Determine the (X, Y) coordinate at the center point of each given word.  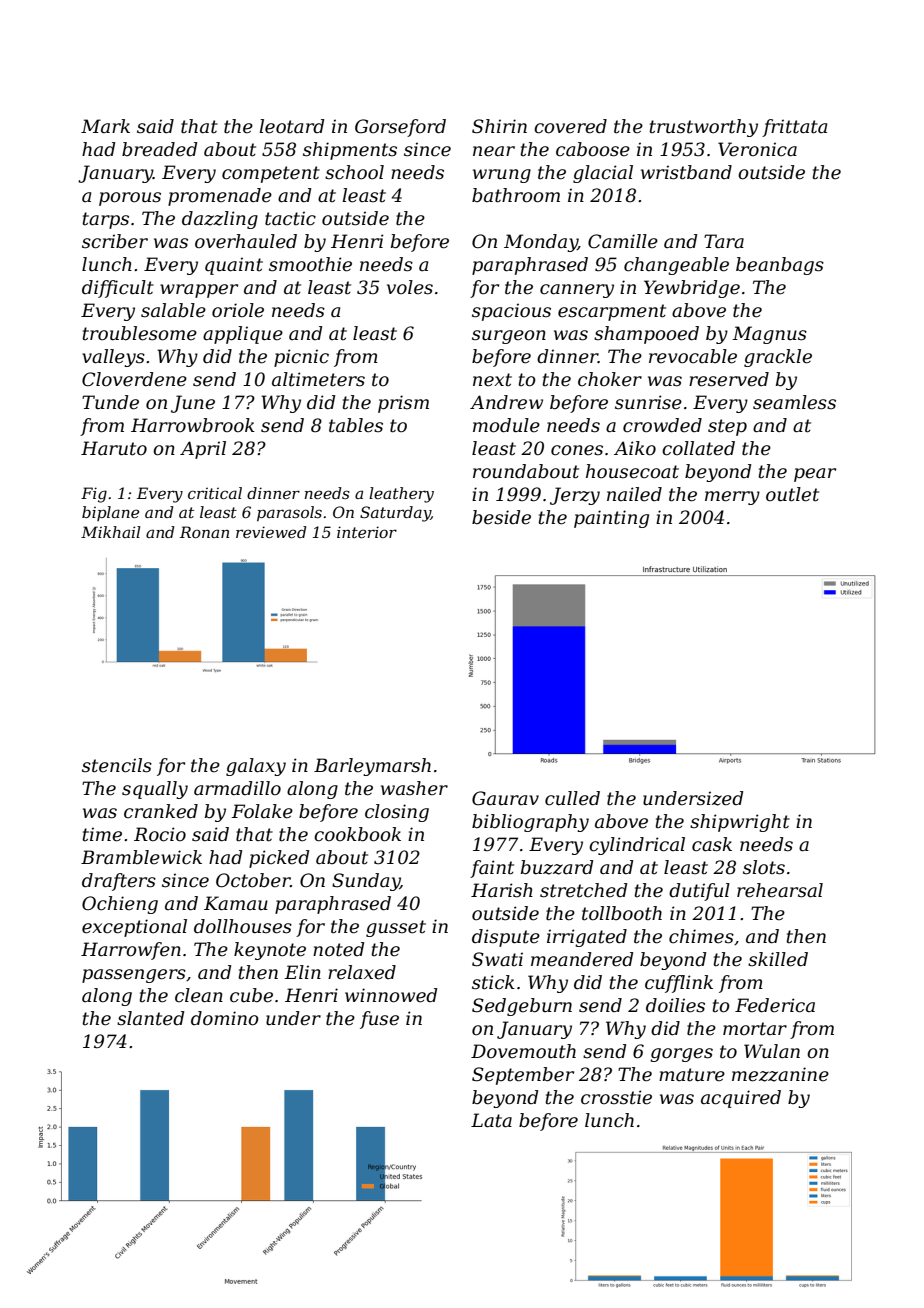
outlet (792, 494)
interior (367, 532)
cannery (577, 291)
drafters (119, 882)
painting (611, 519)
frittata (794, 128)
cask (712, 844)
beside (501, 517)
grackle (778, 358)
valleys (113, 358)
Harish (502, 890)
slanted (150, 1018)
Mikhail (111, 532)
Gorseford (400, 128)
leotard (291, 126)
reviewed (271, 532)
